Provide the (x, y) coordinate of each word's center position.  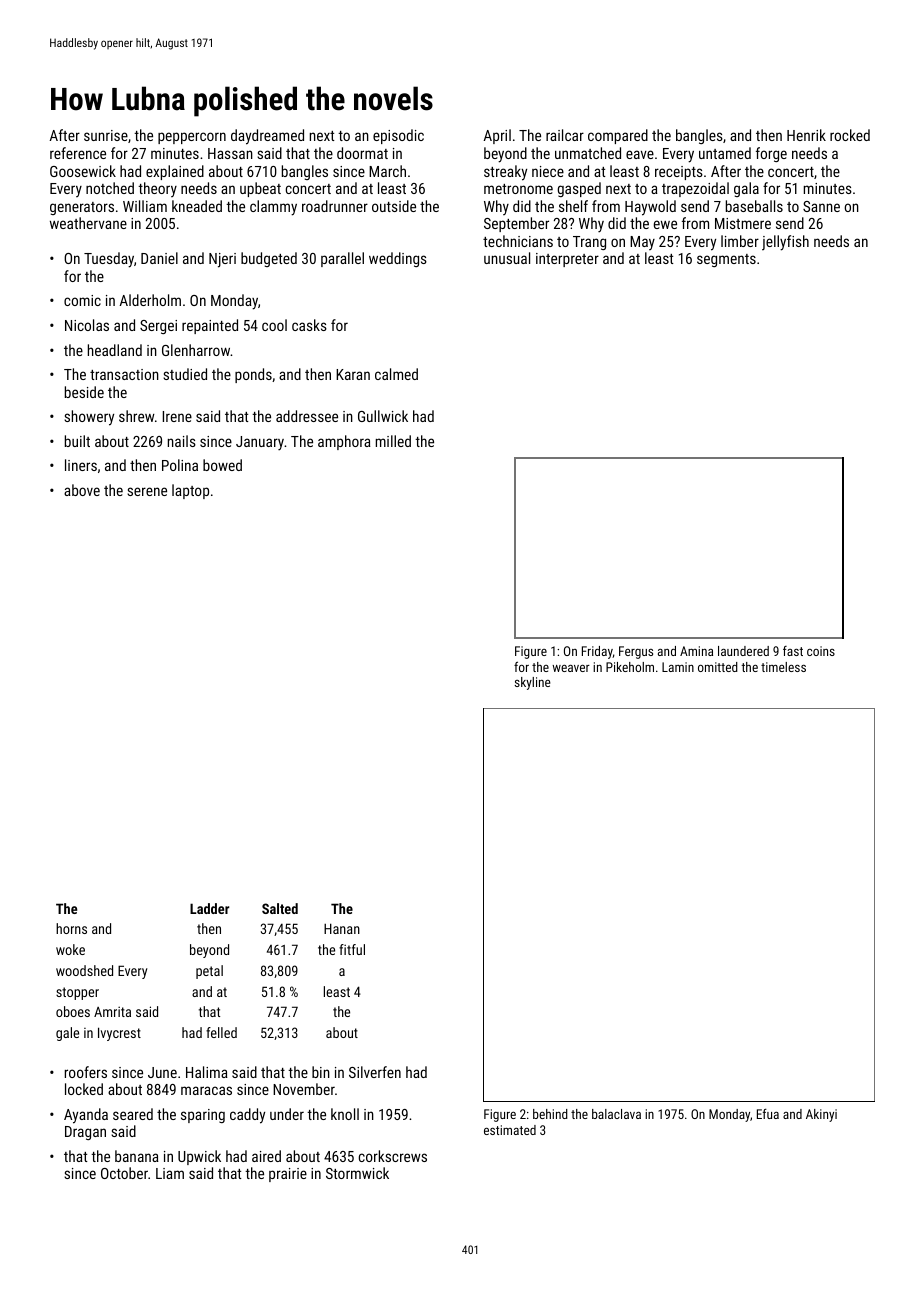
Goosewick (83, 171)
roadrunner (335, 206)
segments (726, 260)
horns (71, 928)
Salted (280, 908)
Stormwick (357, 1173)
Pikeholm (630, 667)
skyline (533, 683)
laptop (190, 491)
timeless (783, 667)
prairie (288, 1175)
